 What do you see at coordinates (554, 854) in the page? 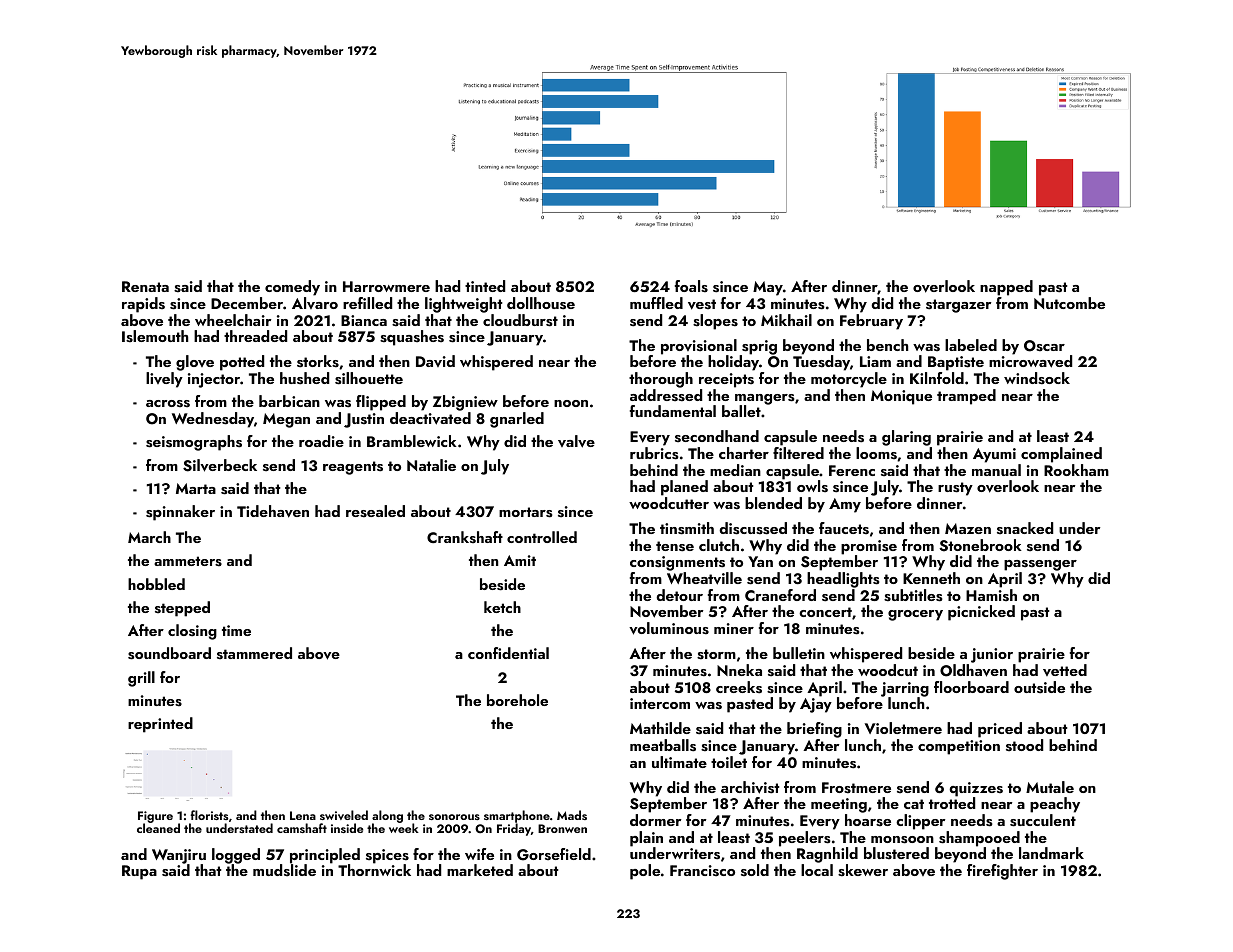
I see `Gorsefield` at bounding box center [554, 854].
